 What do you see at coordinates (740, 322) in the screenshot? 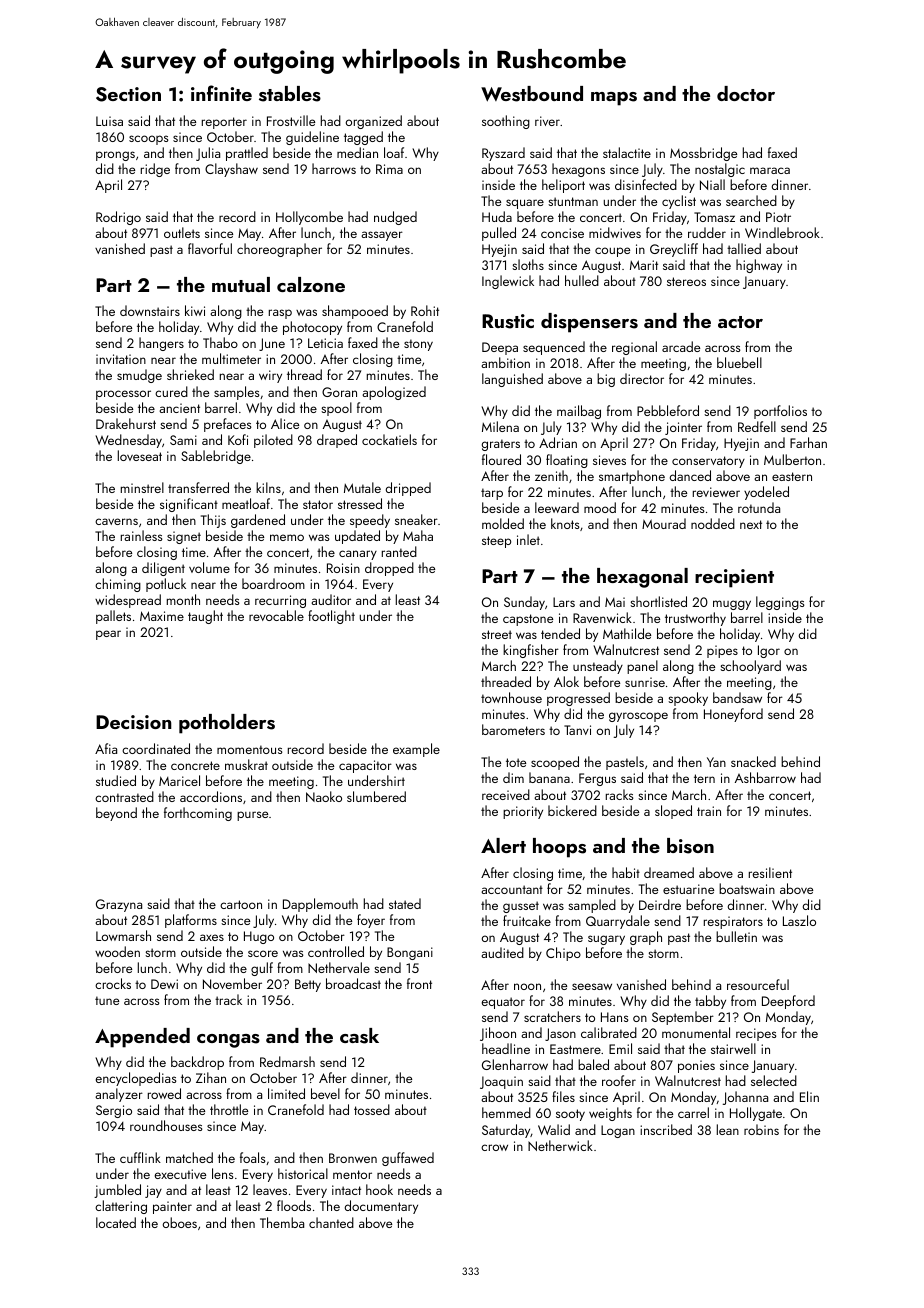
I see `actor` at bounding box center [740, 322].
